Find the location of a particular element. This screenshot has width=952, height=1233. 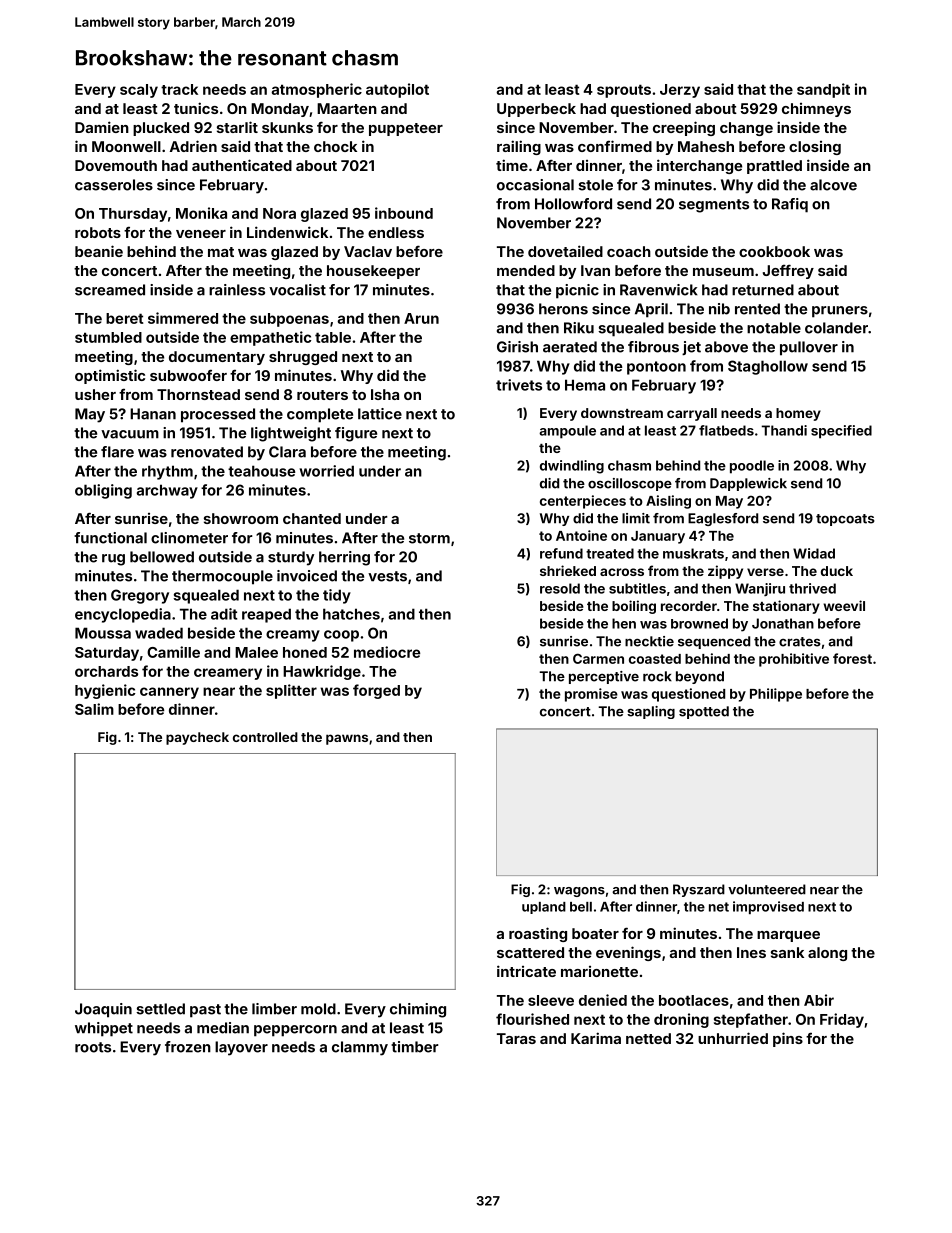

unhurried is located at coordinates (733, 1038).
